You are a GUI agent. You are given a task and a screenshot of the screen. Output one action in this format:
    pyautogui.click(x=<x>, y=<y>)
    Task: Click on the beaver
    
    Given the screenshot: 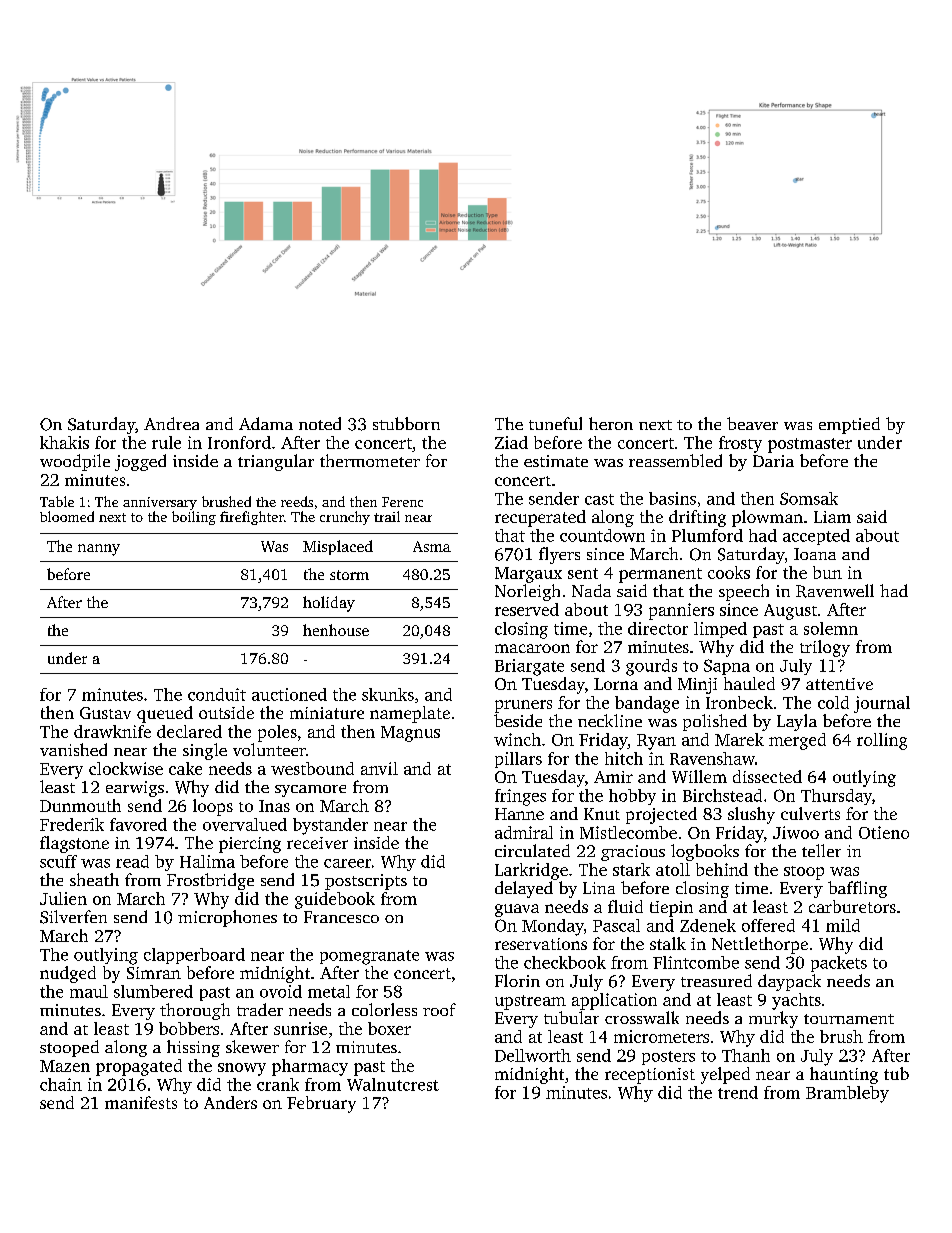 What is the action you would take?
    pyautogui.click(x=752, y=423)
